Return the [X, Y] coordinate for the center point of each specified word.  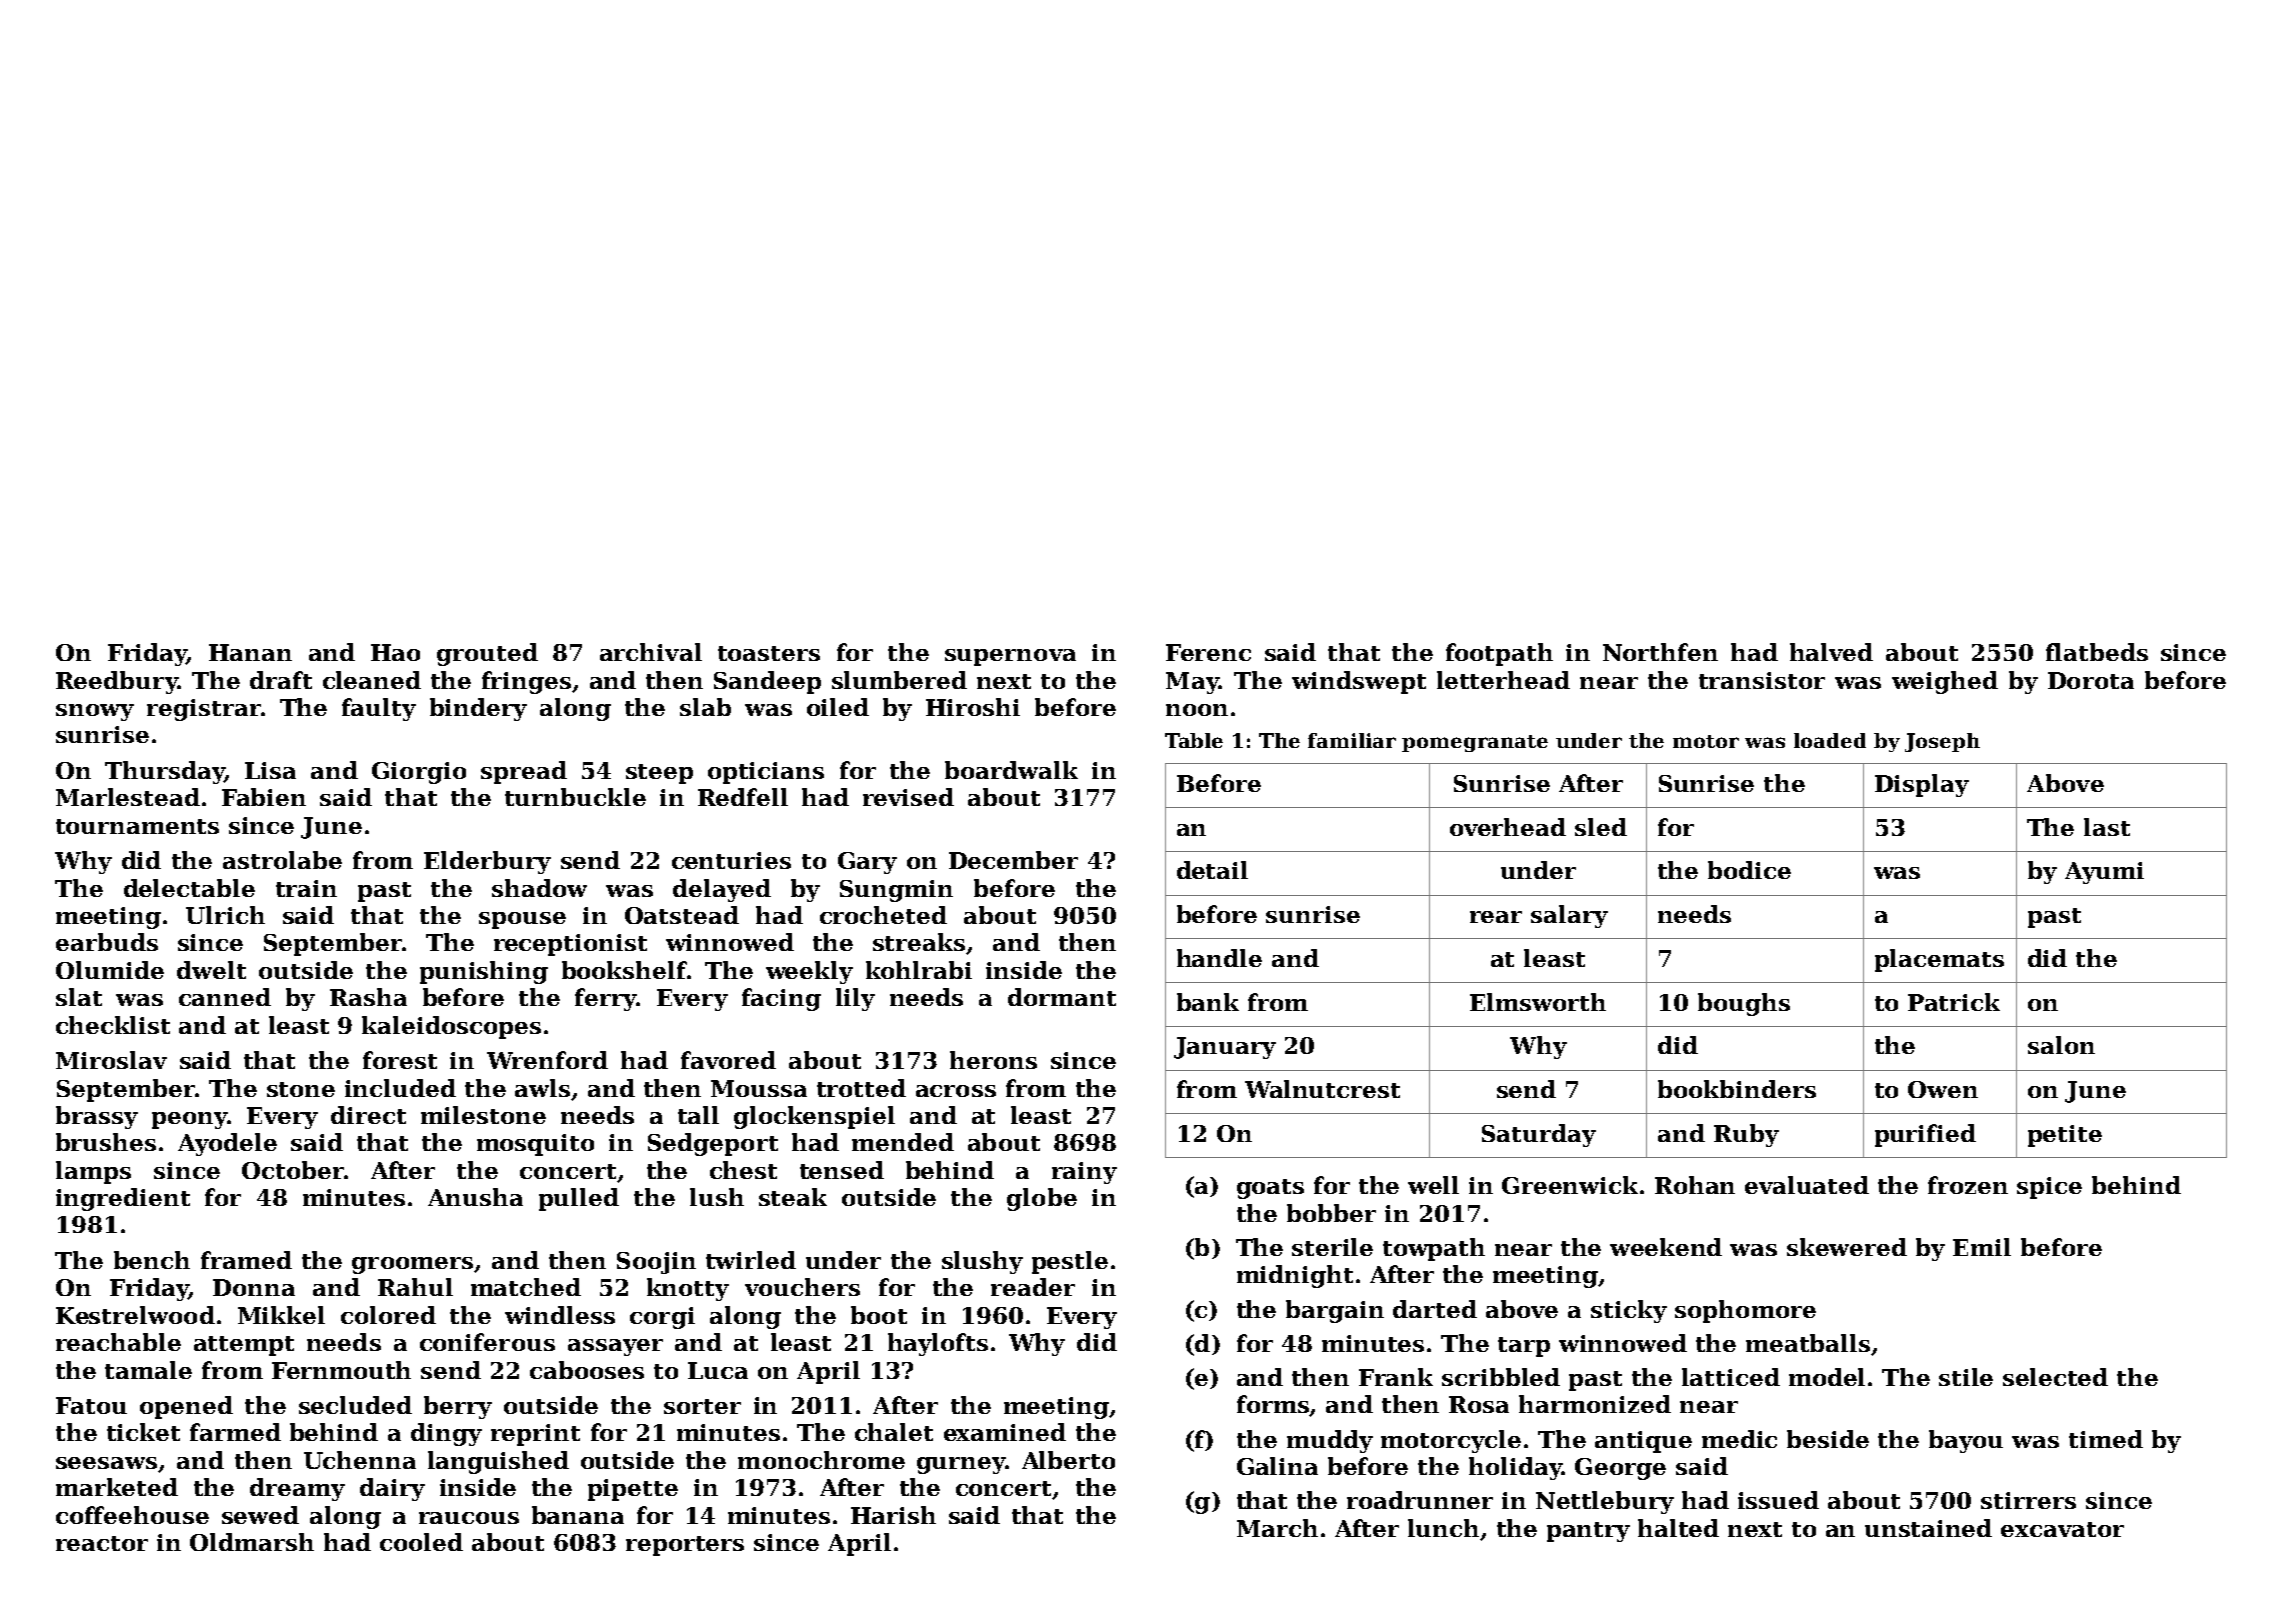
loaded [1830, 740]
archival [651, 652]
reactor [102, 1543]
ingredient [123, 1199]
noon [1197, 710]
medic [1739, 1439]
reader [1033, 1287]
